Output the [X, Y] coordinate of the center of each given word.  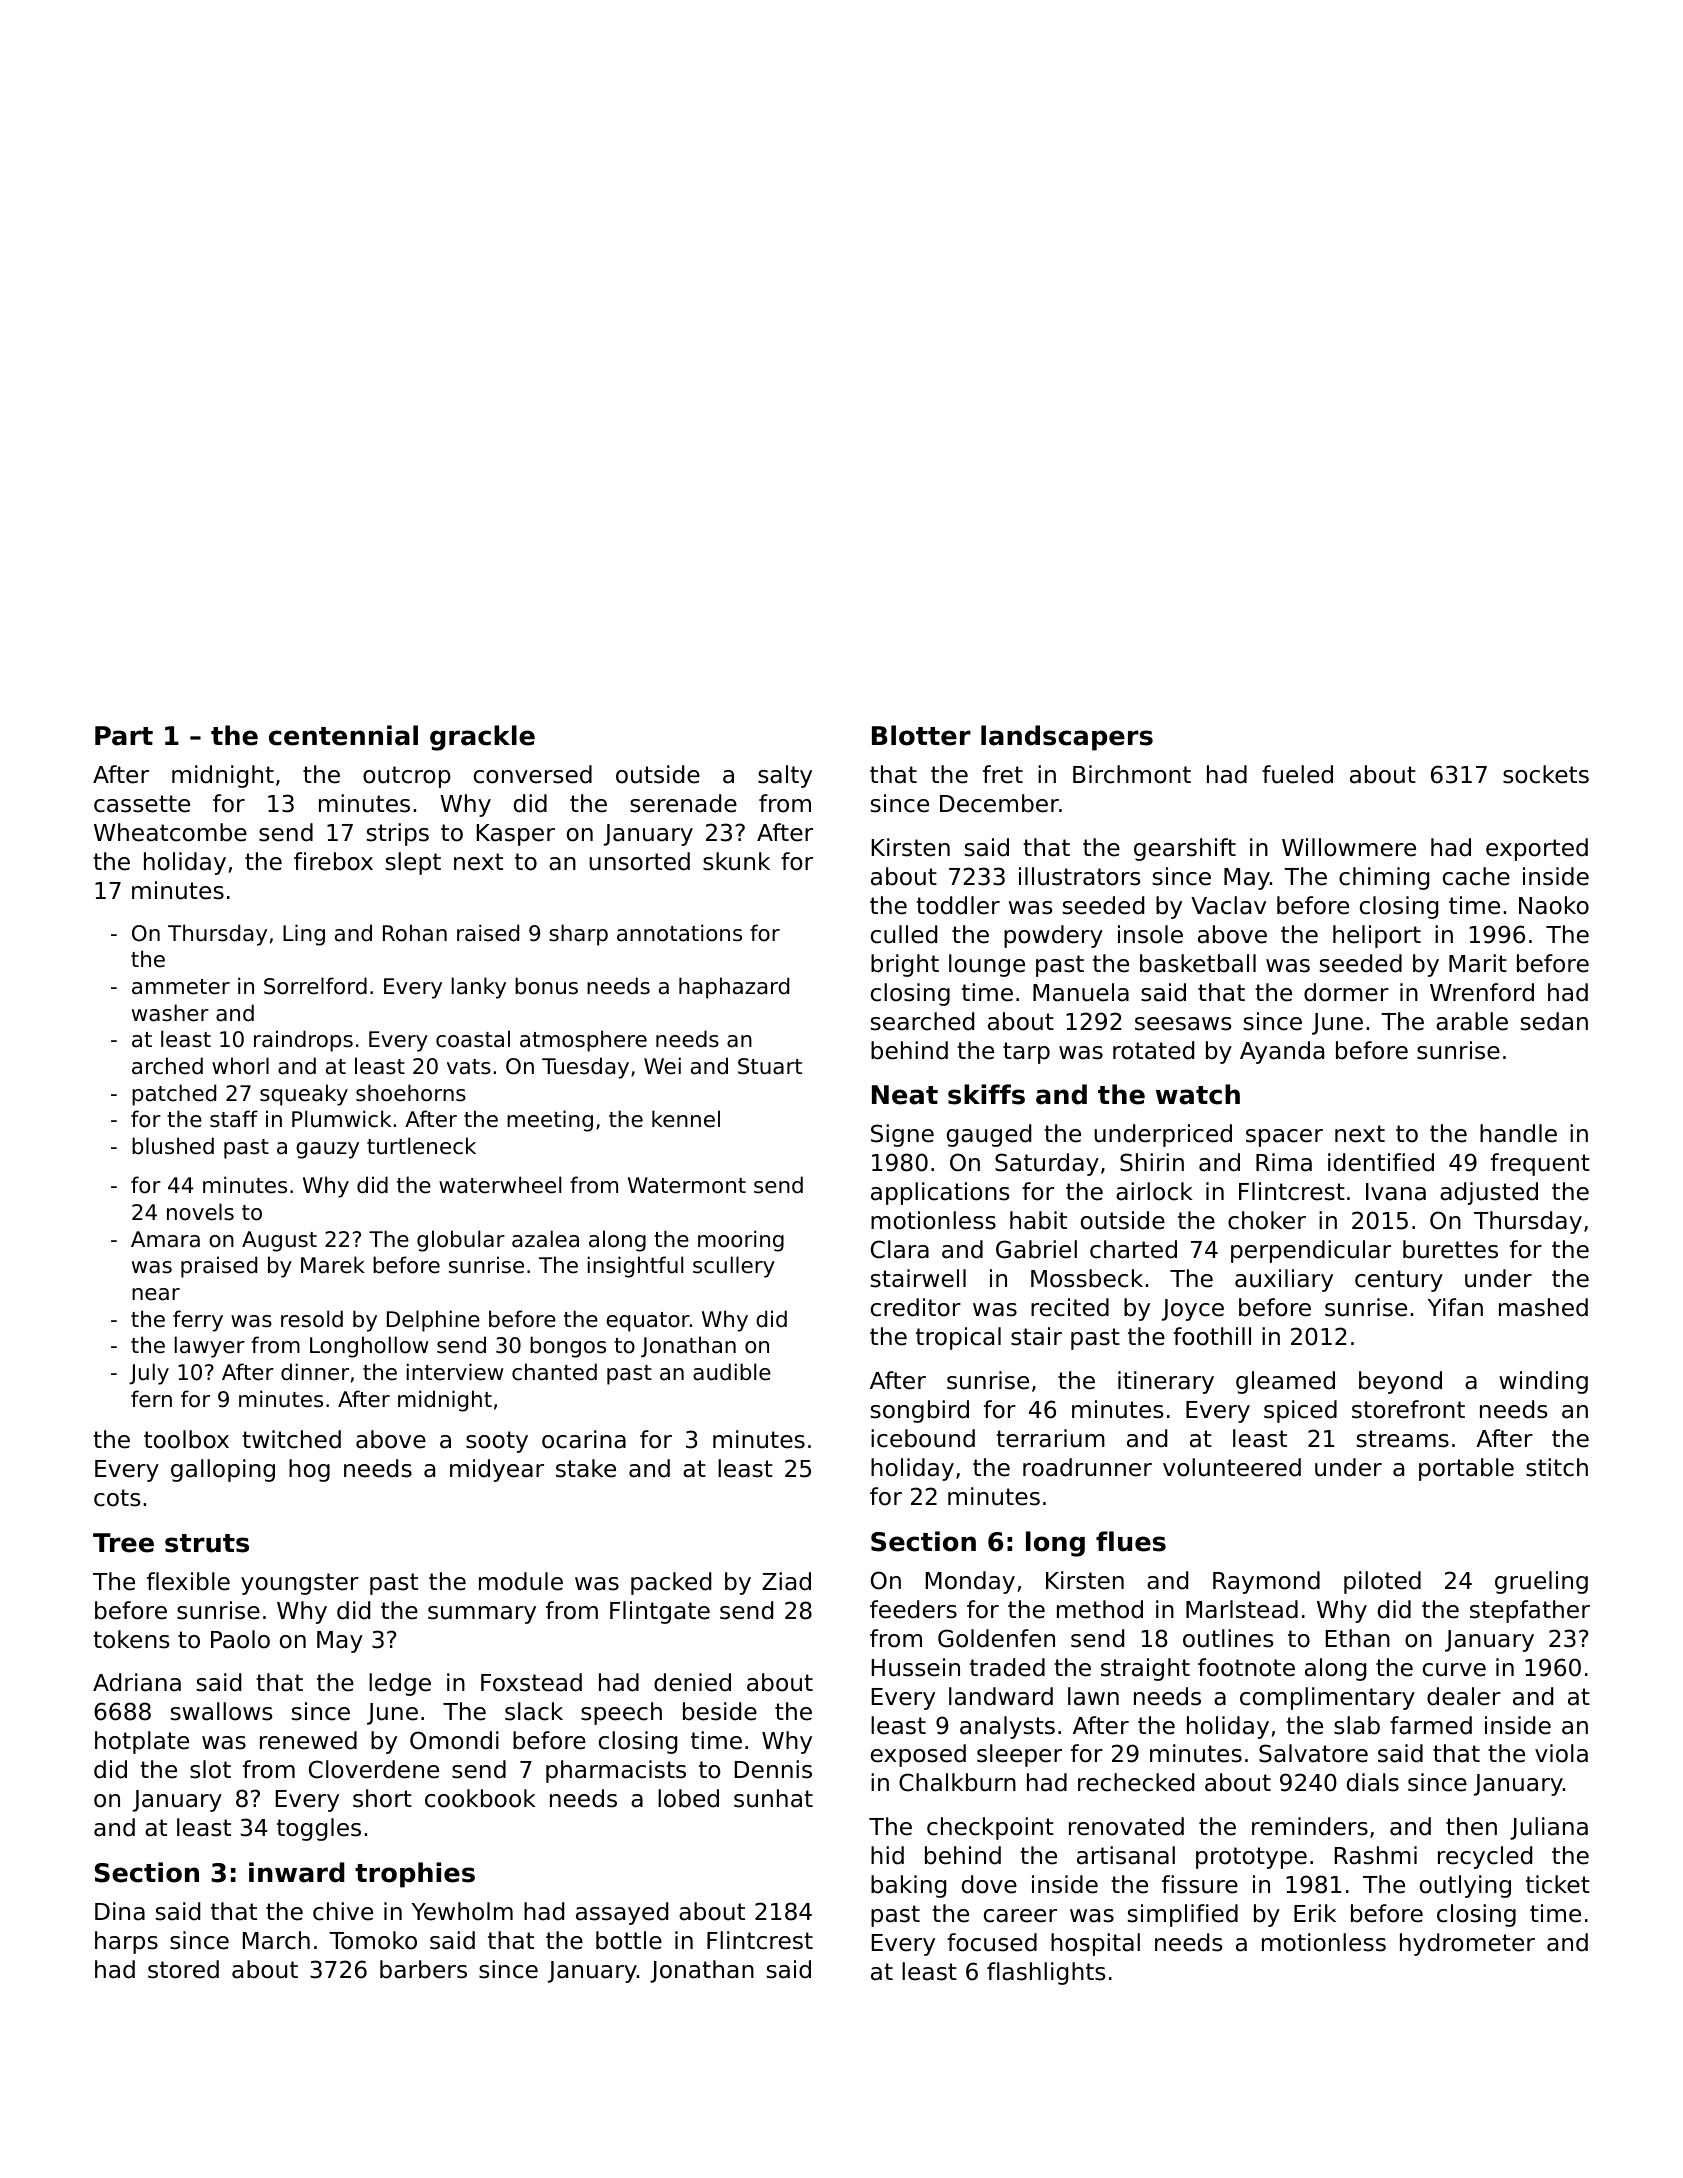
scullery [734, 1267]
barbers [423, 1969]
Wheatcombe [170, 832]
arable [1472, 1021]
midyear [497, 1470]
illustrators [1079, 876]
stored [183, 1969]
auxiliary [1284, 1280]
